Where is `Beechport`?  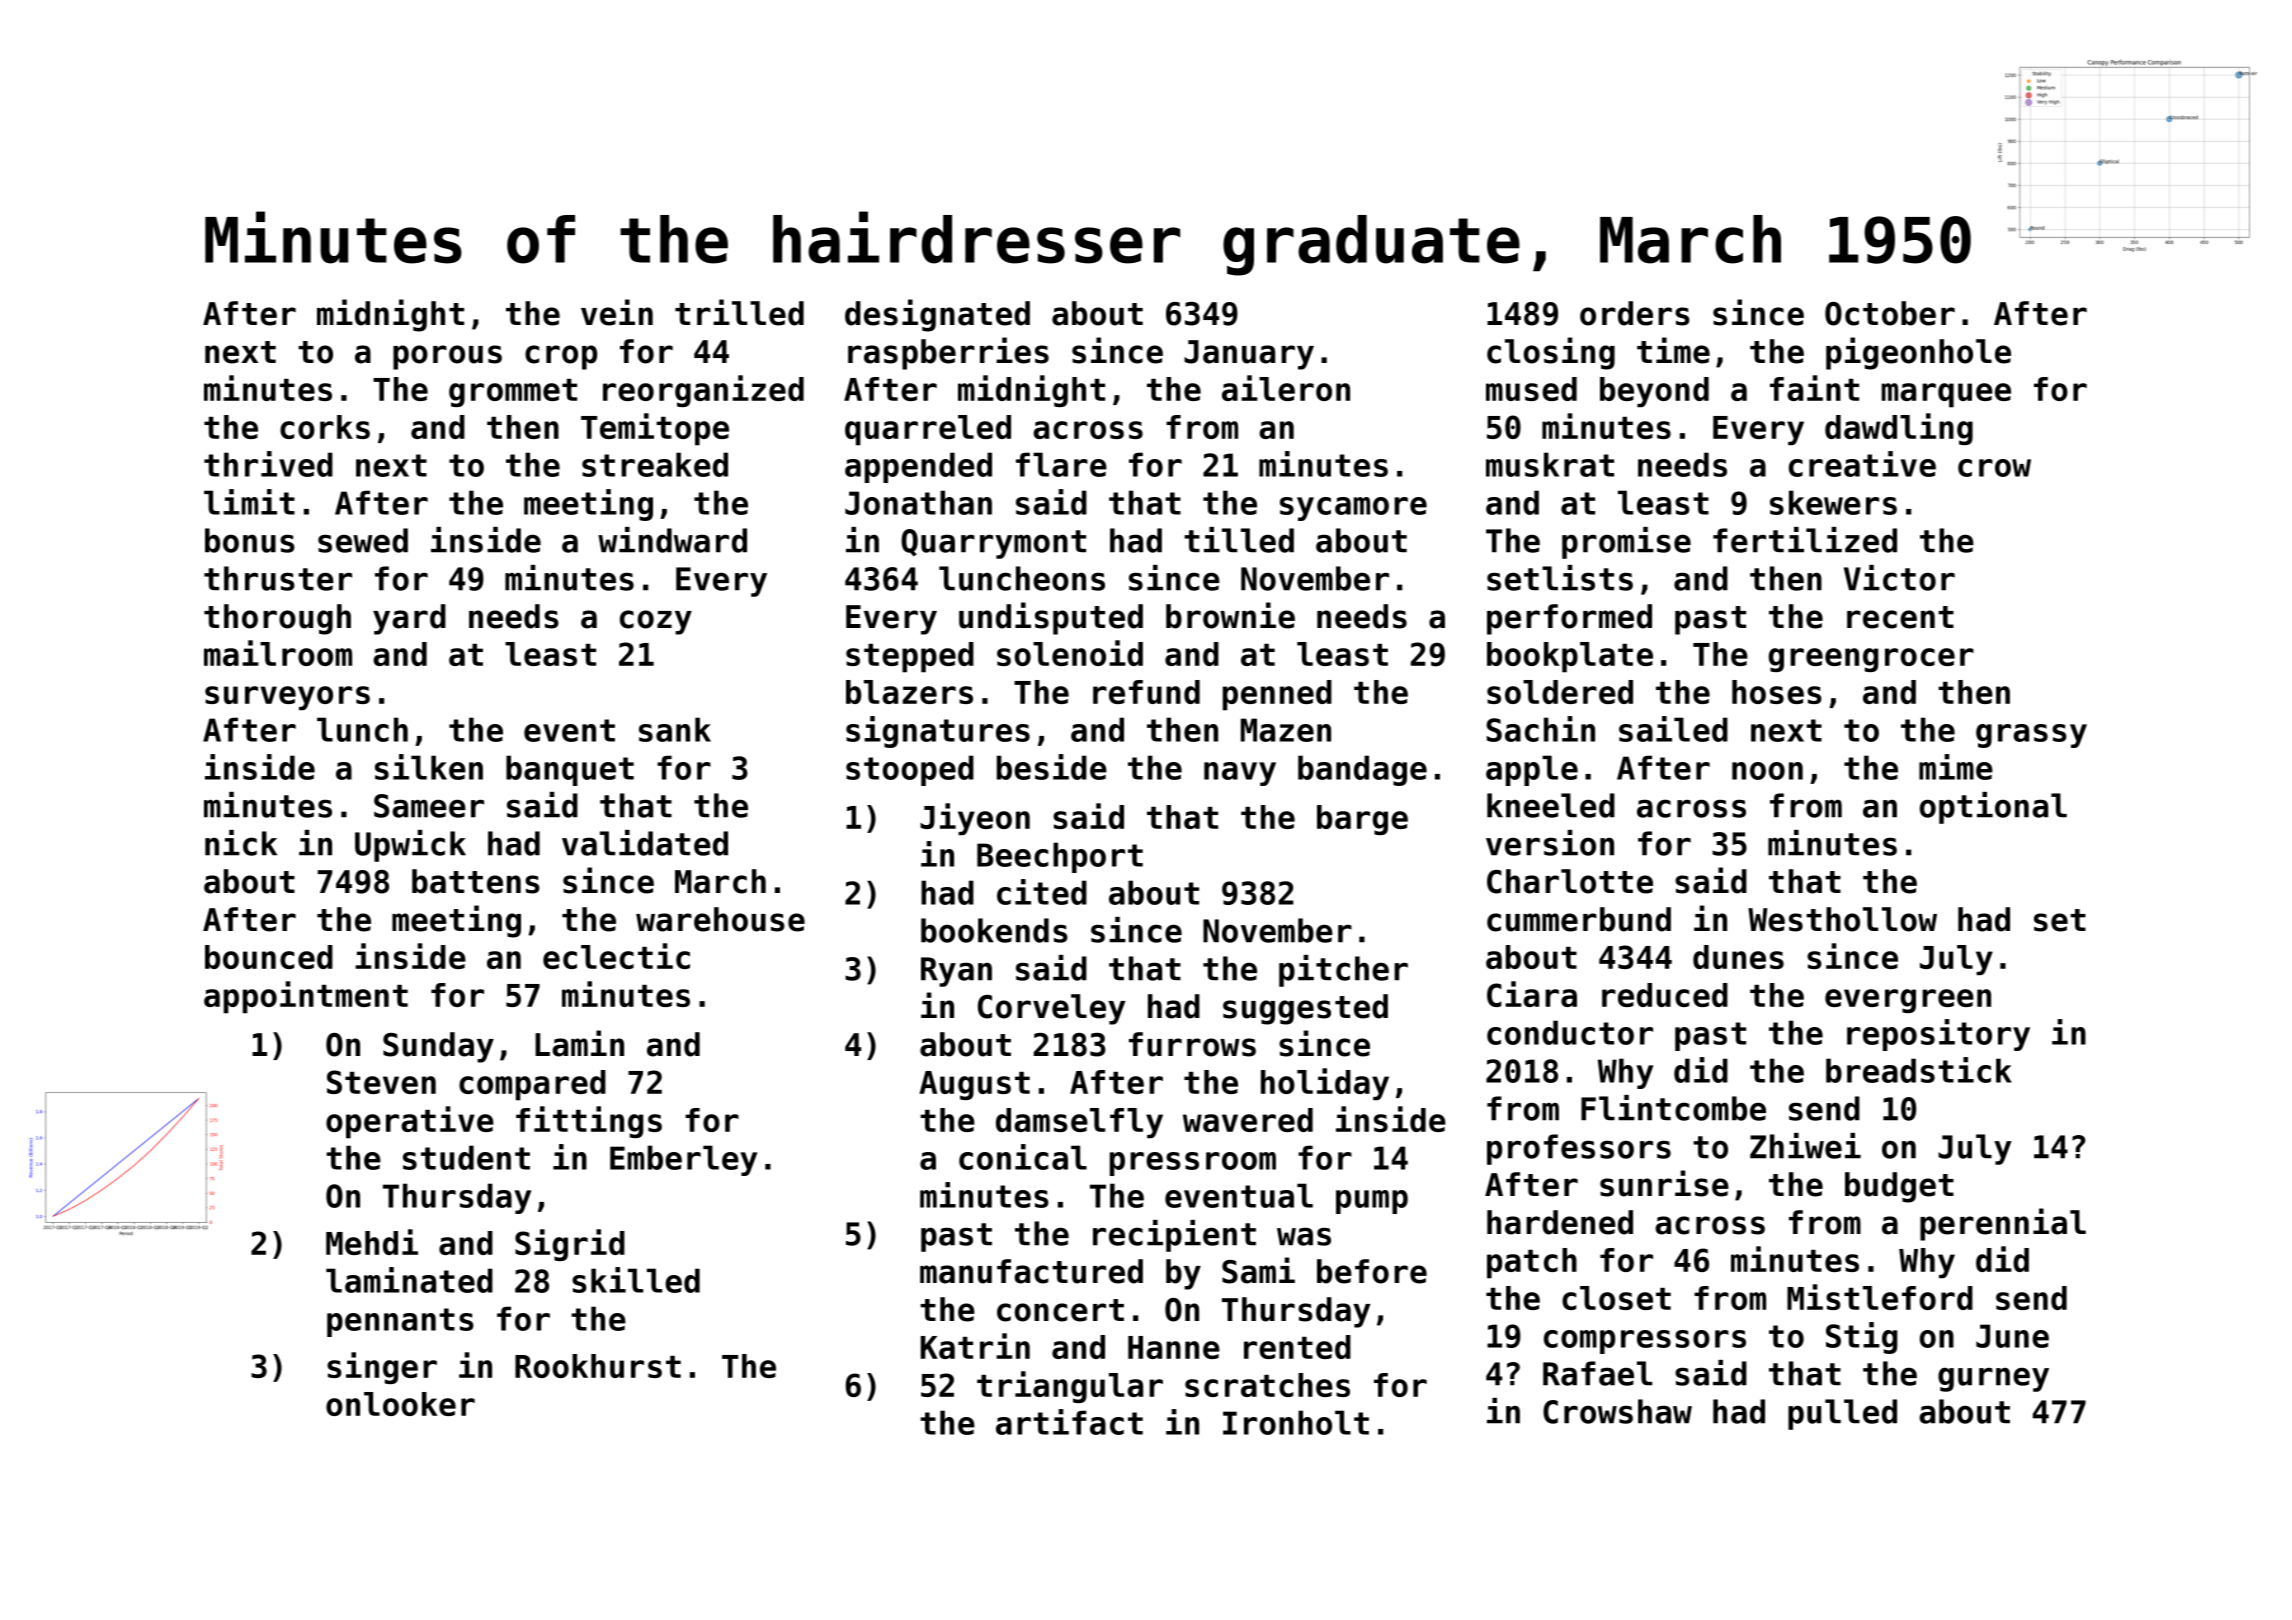 Beechport is located at coordinates (1060, 857).
